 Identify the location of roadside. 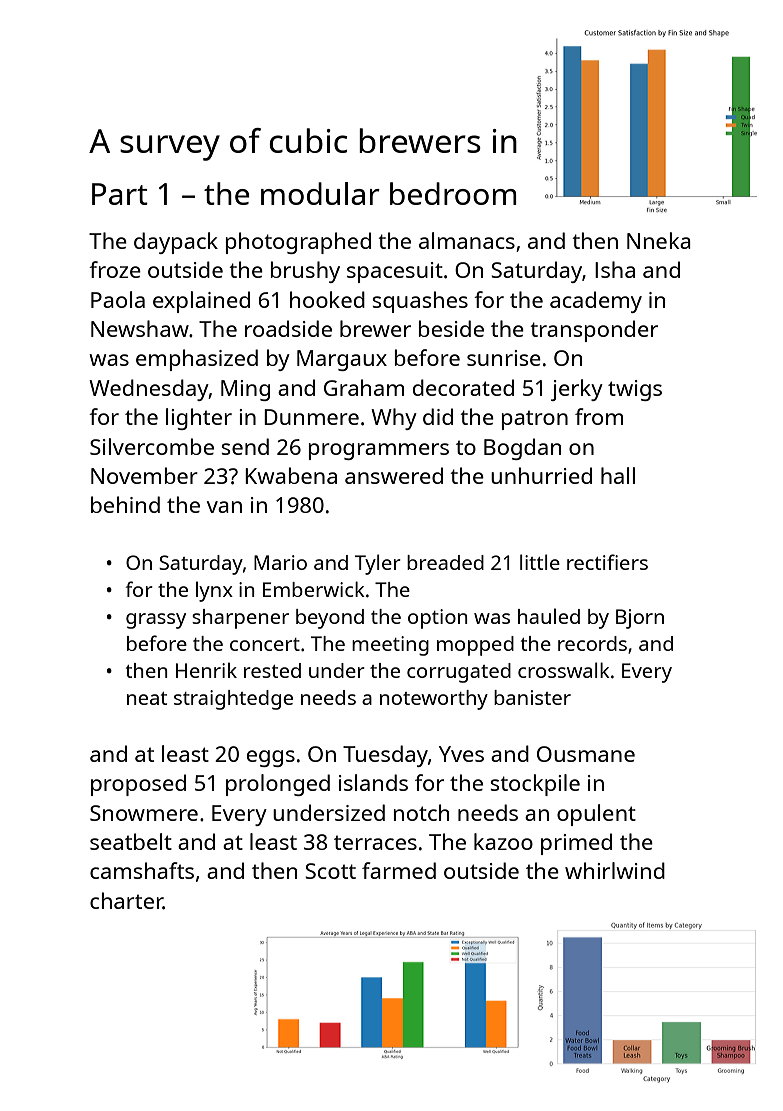
(288, 328).
